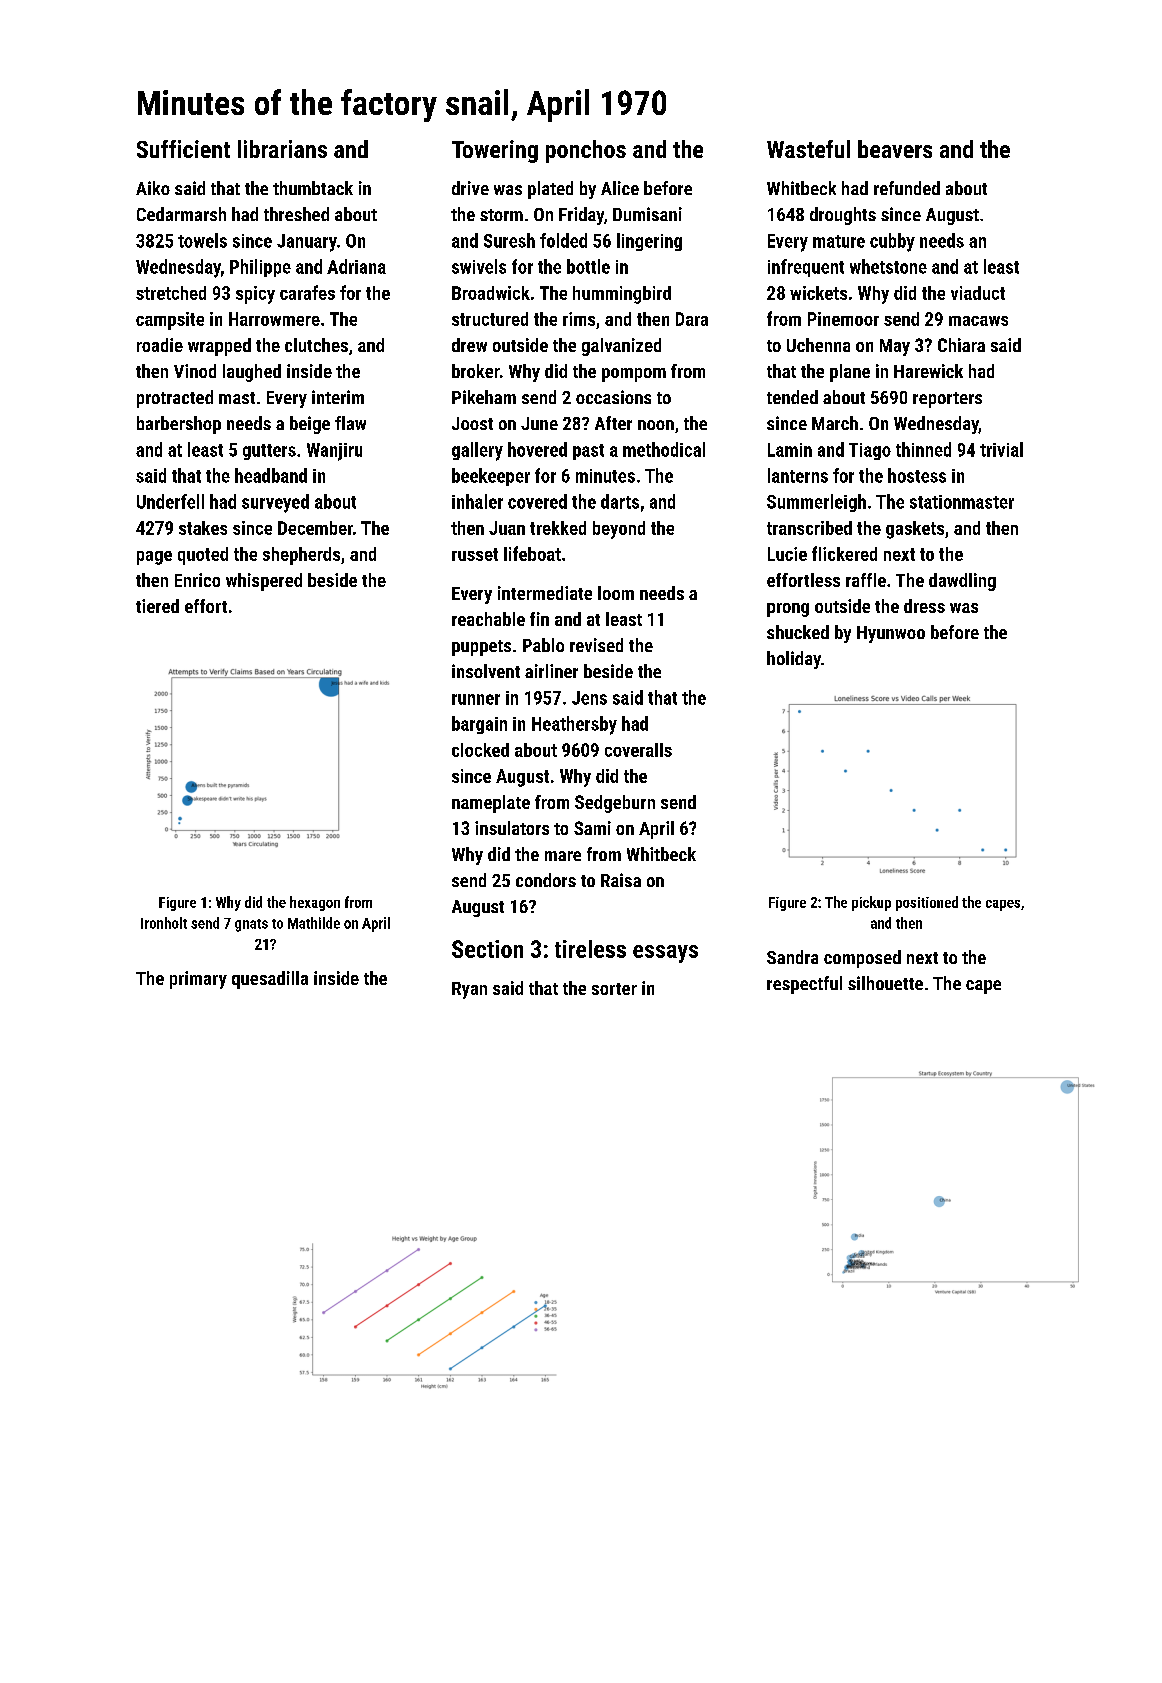 The height and width of the screenshot is (1683, 1162). Describe the element at coordinates (794, 660) in the screenshot. I see `holiday` at that location.
